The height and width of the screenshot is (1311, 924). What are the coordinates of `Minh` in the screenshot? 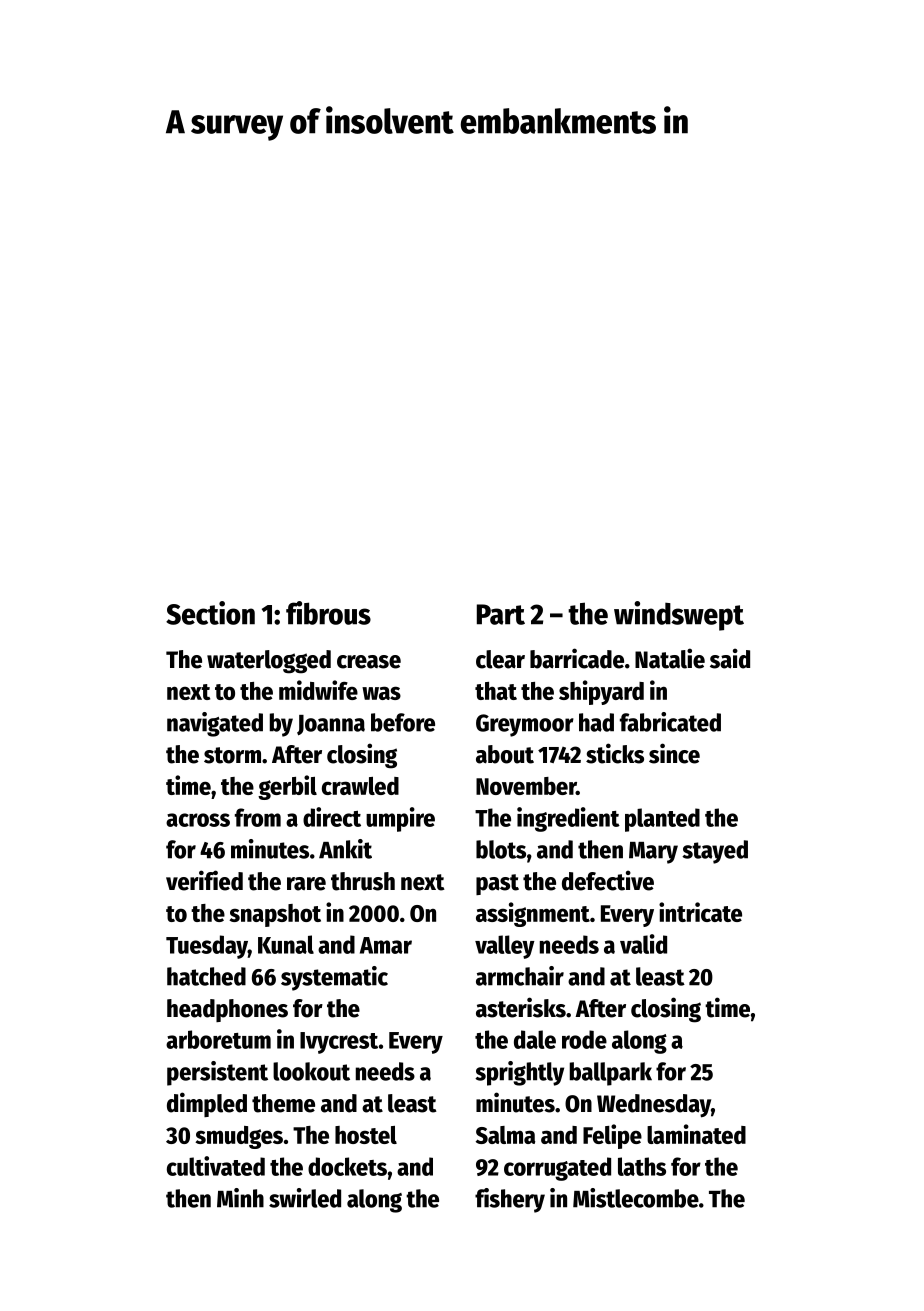 It's located at (240, 1198).
